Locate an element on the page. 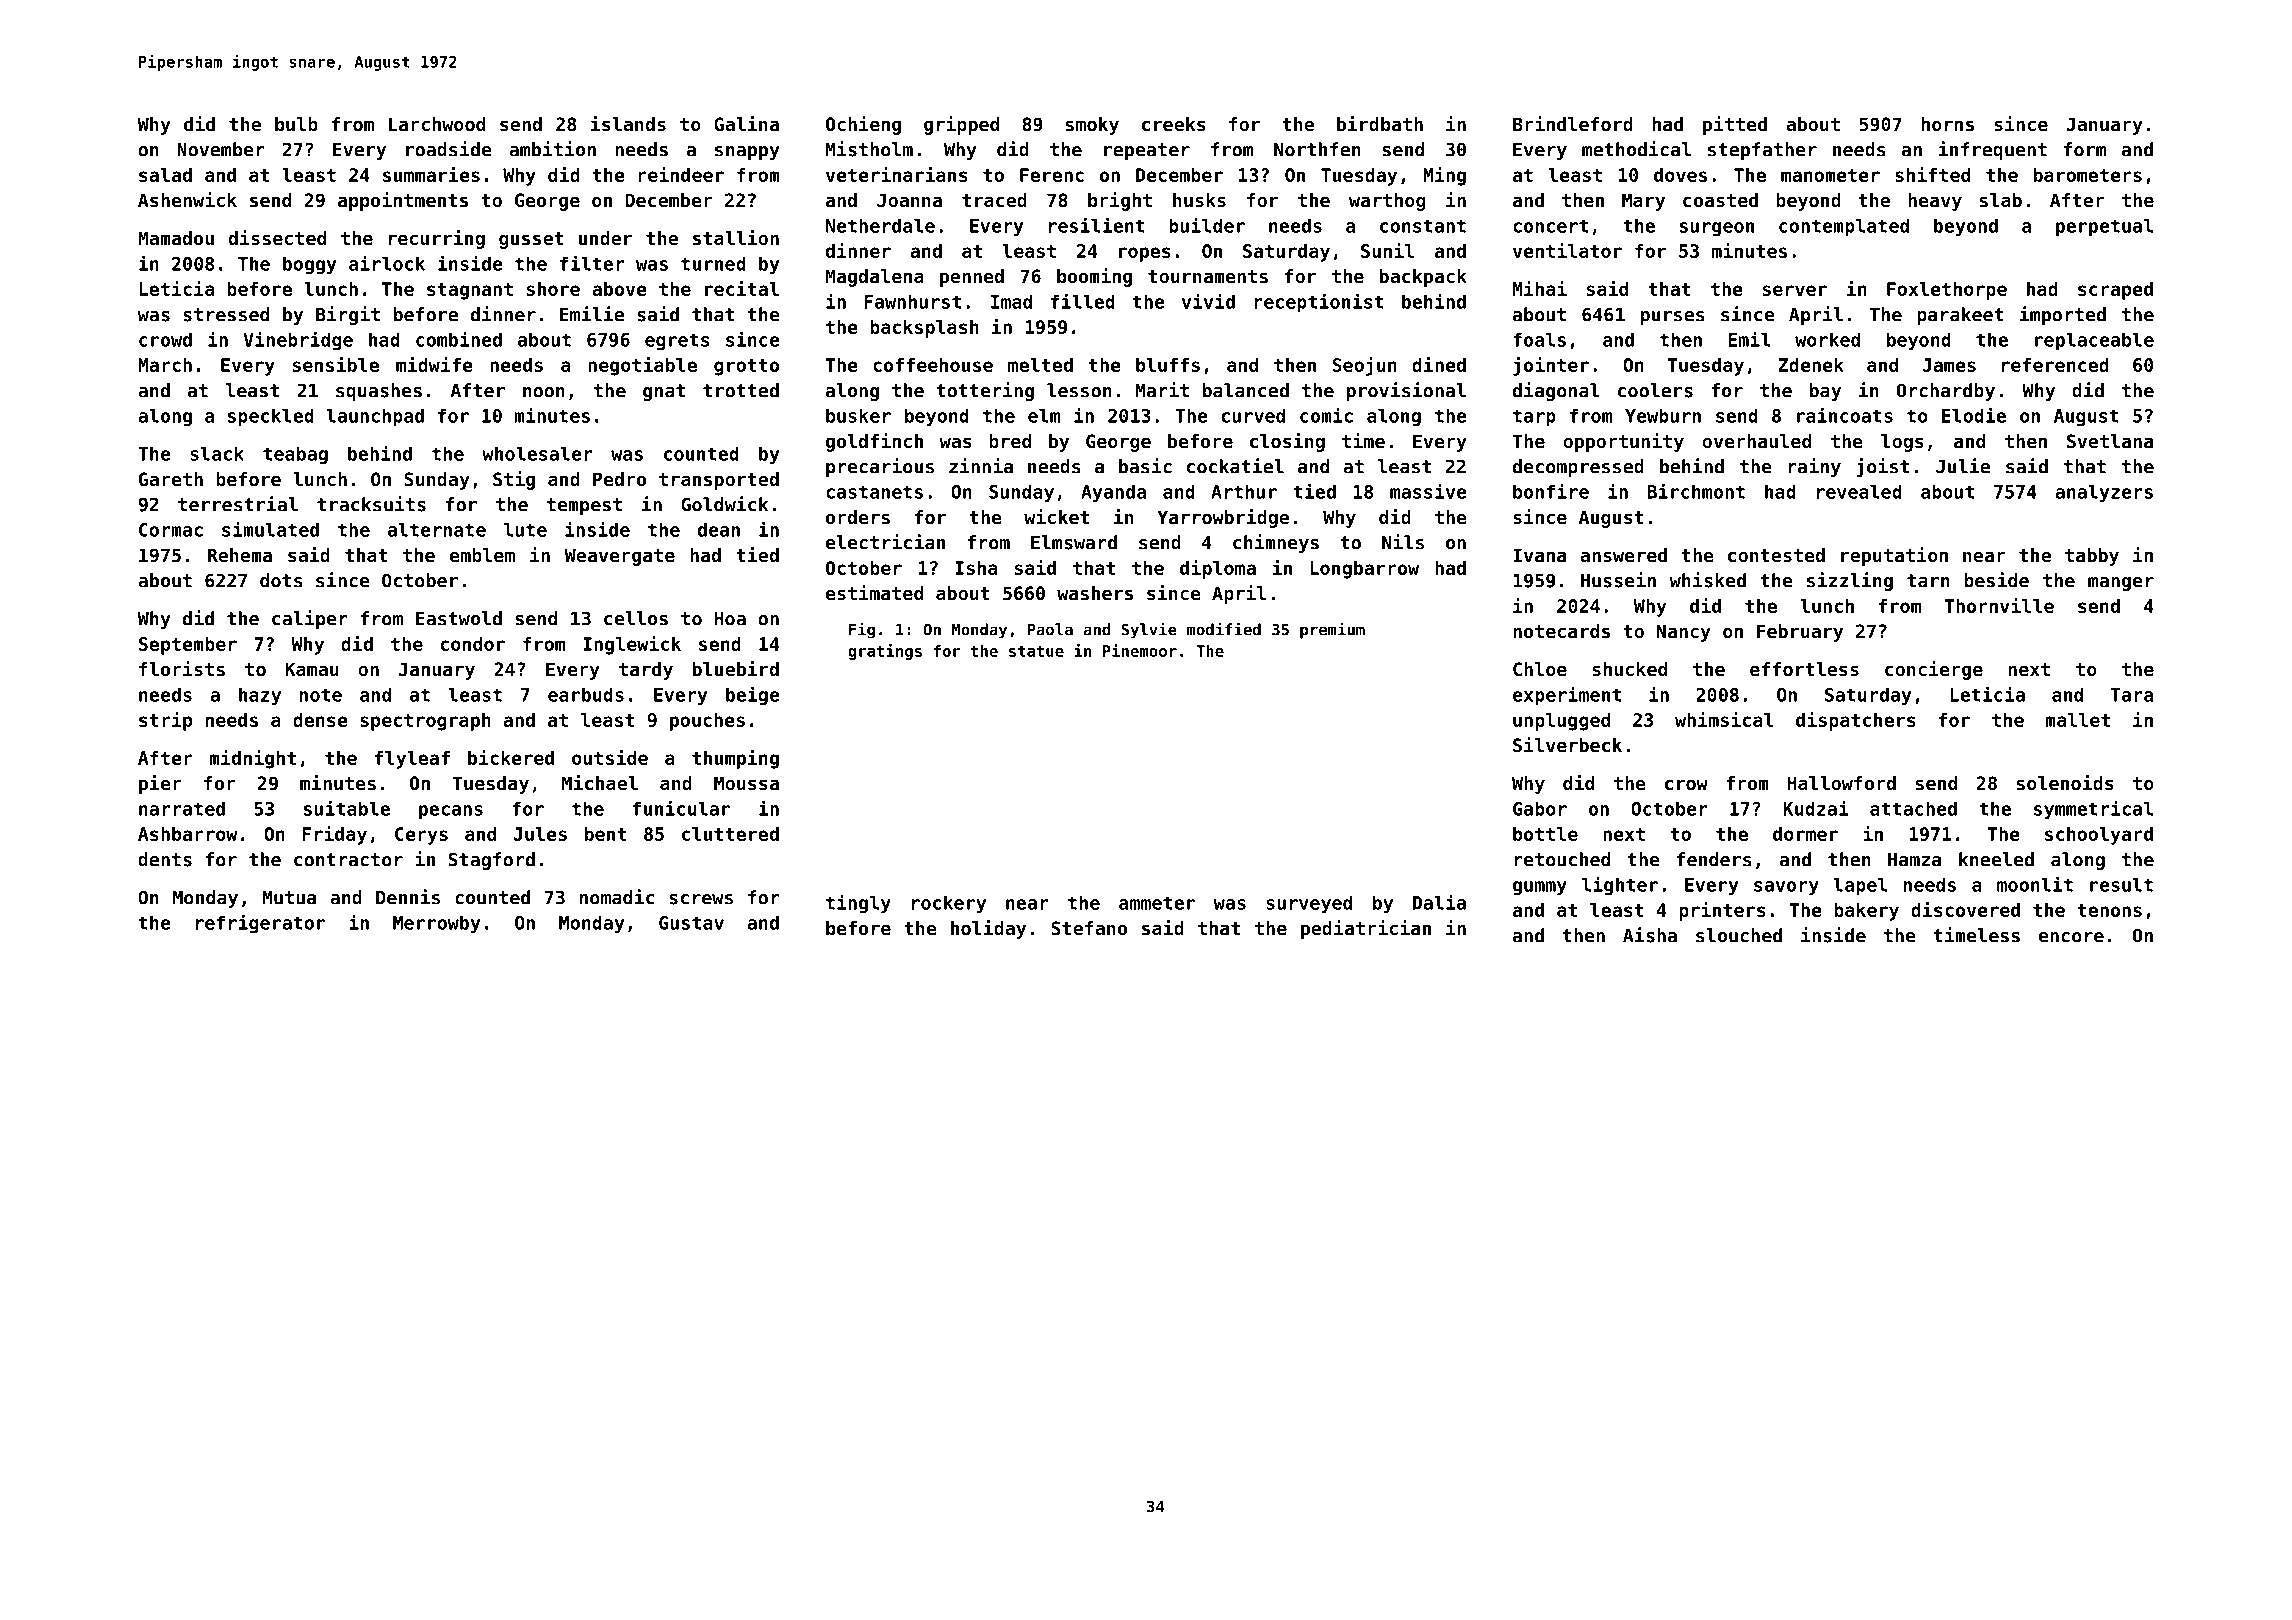 This document has height=1620, width=2292. manger is located at coordinates (2121, 584).
